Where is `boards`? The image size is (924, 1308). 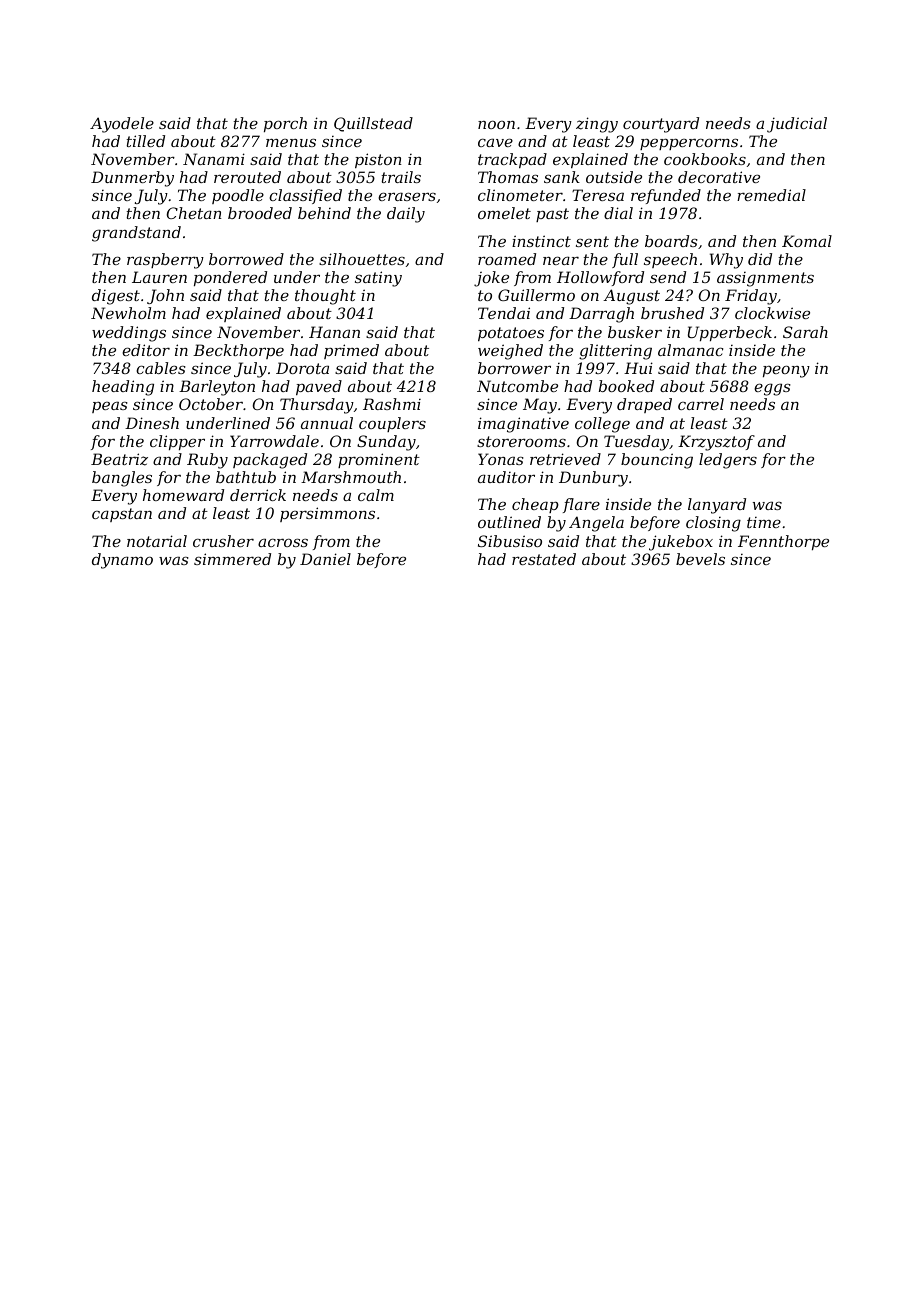
boards is located at coordinates (671, 241).
